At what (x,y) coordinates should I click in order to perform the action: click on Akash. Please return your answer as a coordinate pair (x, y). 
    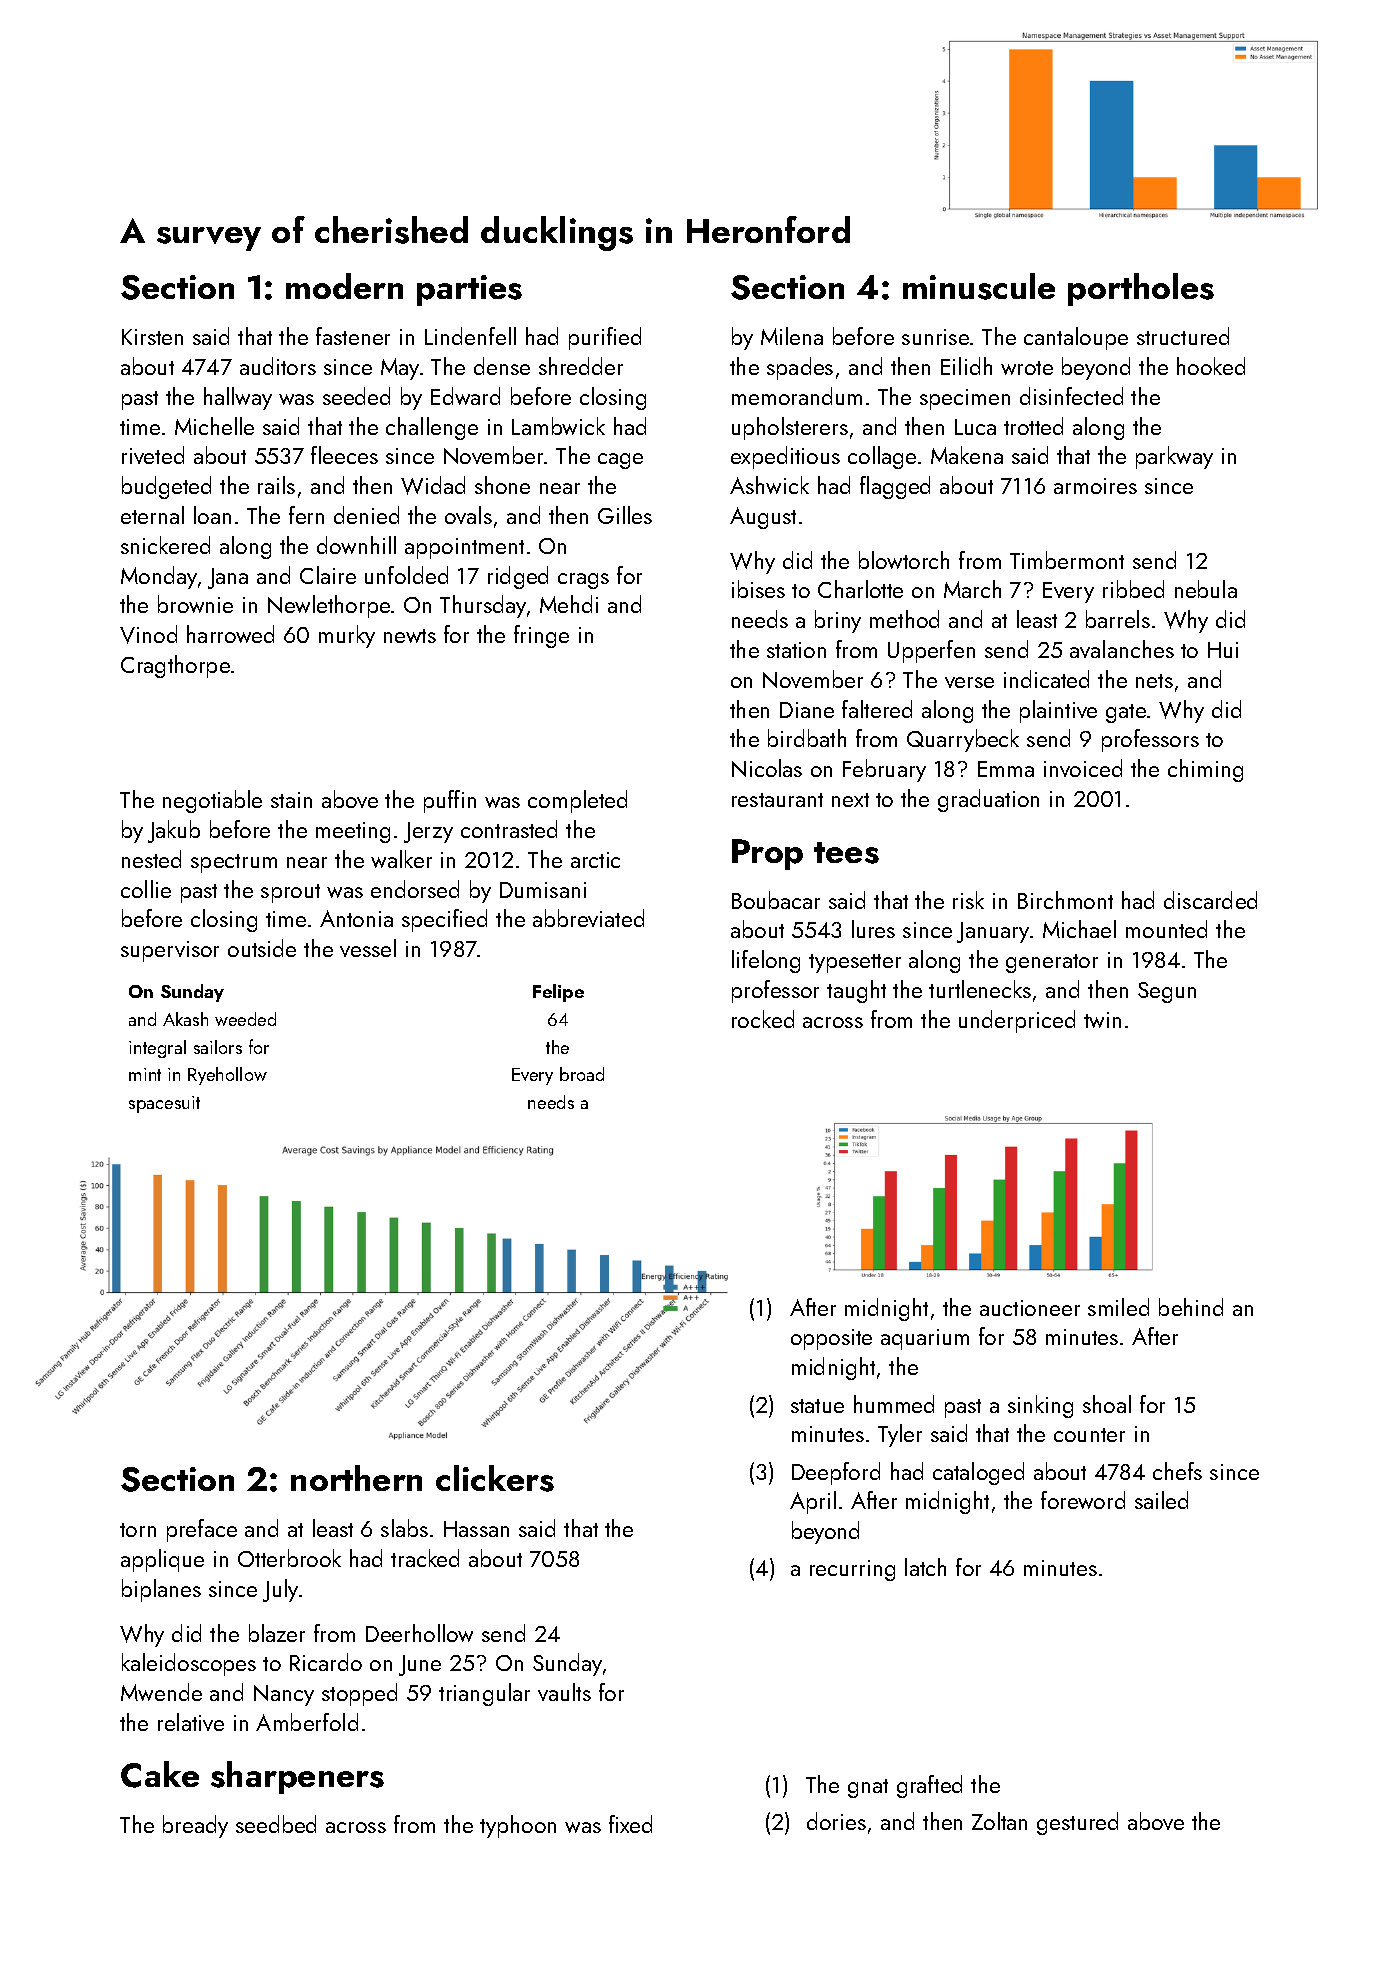
    Looking at the image, I should click on (185, 1019).
